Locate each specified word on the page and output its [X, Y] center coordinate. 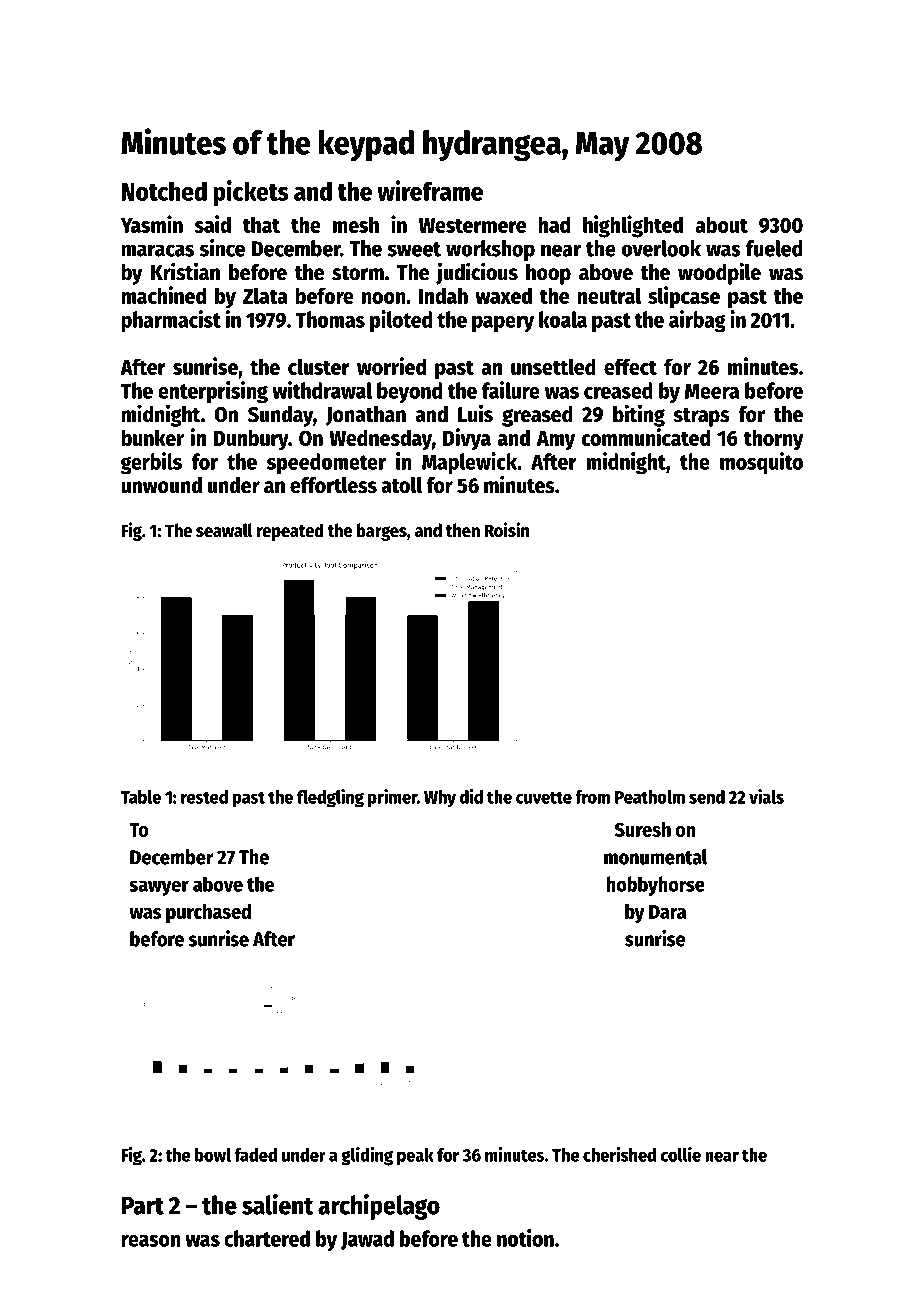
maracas [157, 250]
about [721, 224]
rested [204, 797]
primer [392, 798]
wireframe [430, 190]
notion [525, 1238]
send [707, 797]
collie [681, 1154]
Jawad [367, 1240]
